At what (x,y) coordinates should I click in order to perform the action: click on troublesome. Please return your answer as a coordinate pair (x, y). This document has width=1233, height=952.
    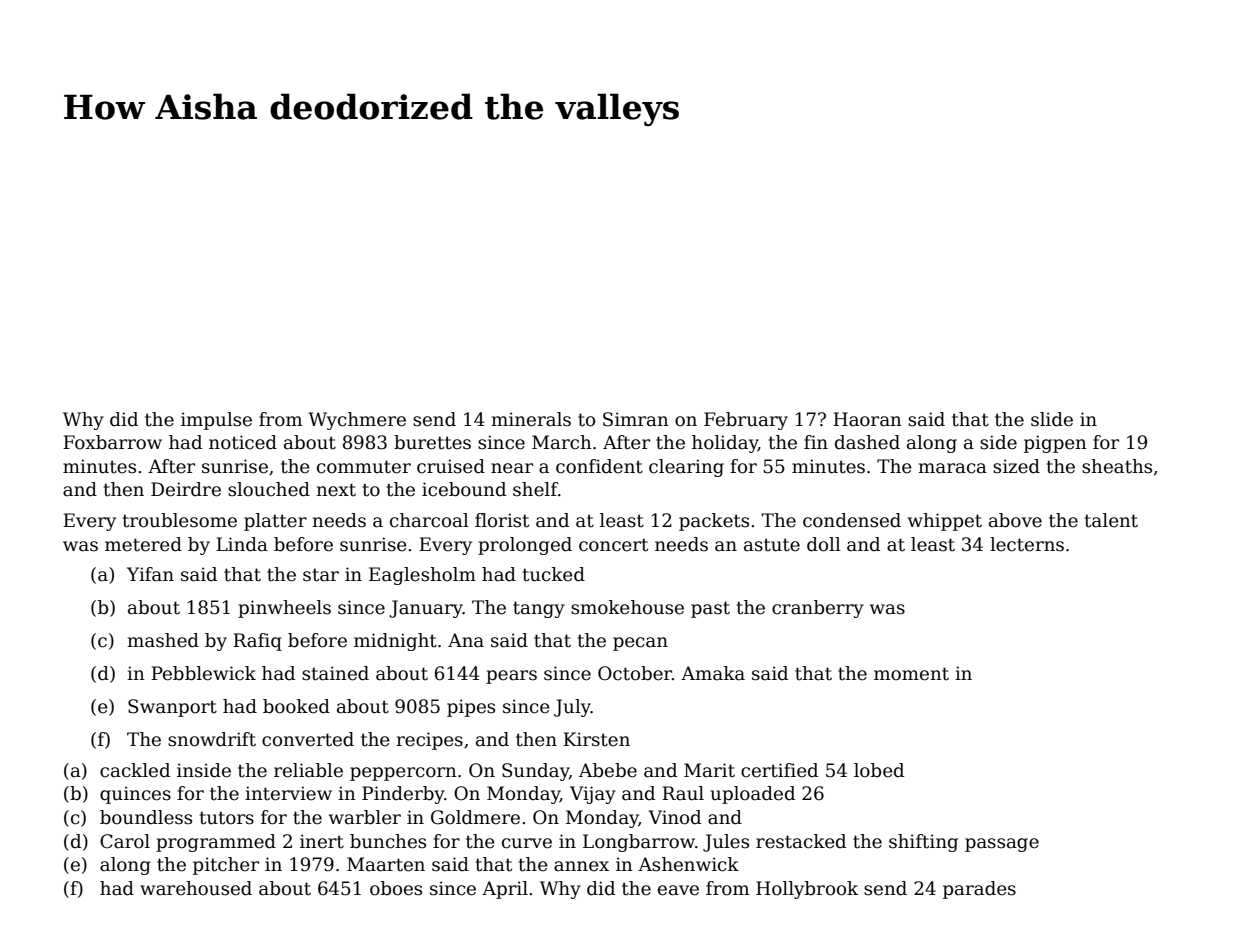
    Looking at the image, I should click on (180, 520).
